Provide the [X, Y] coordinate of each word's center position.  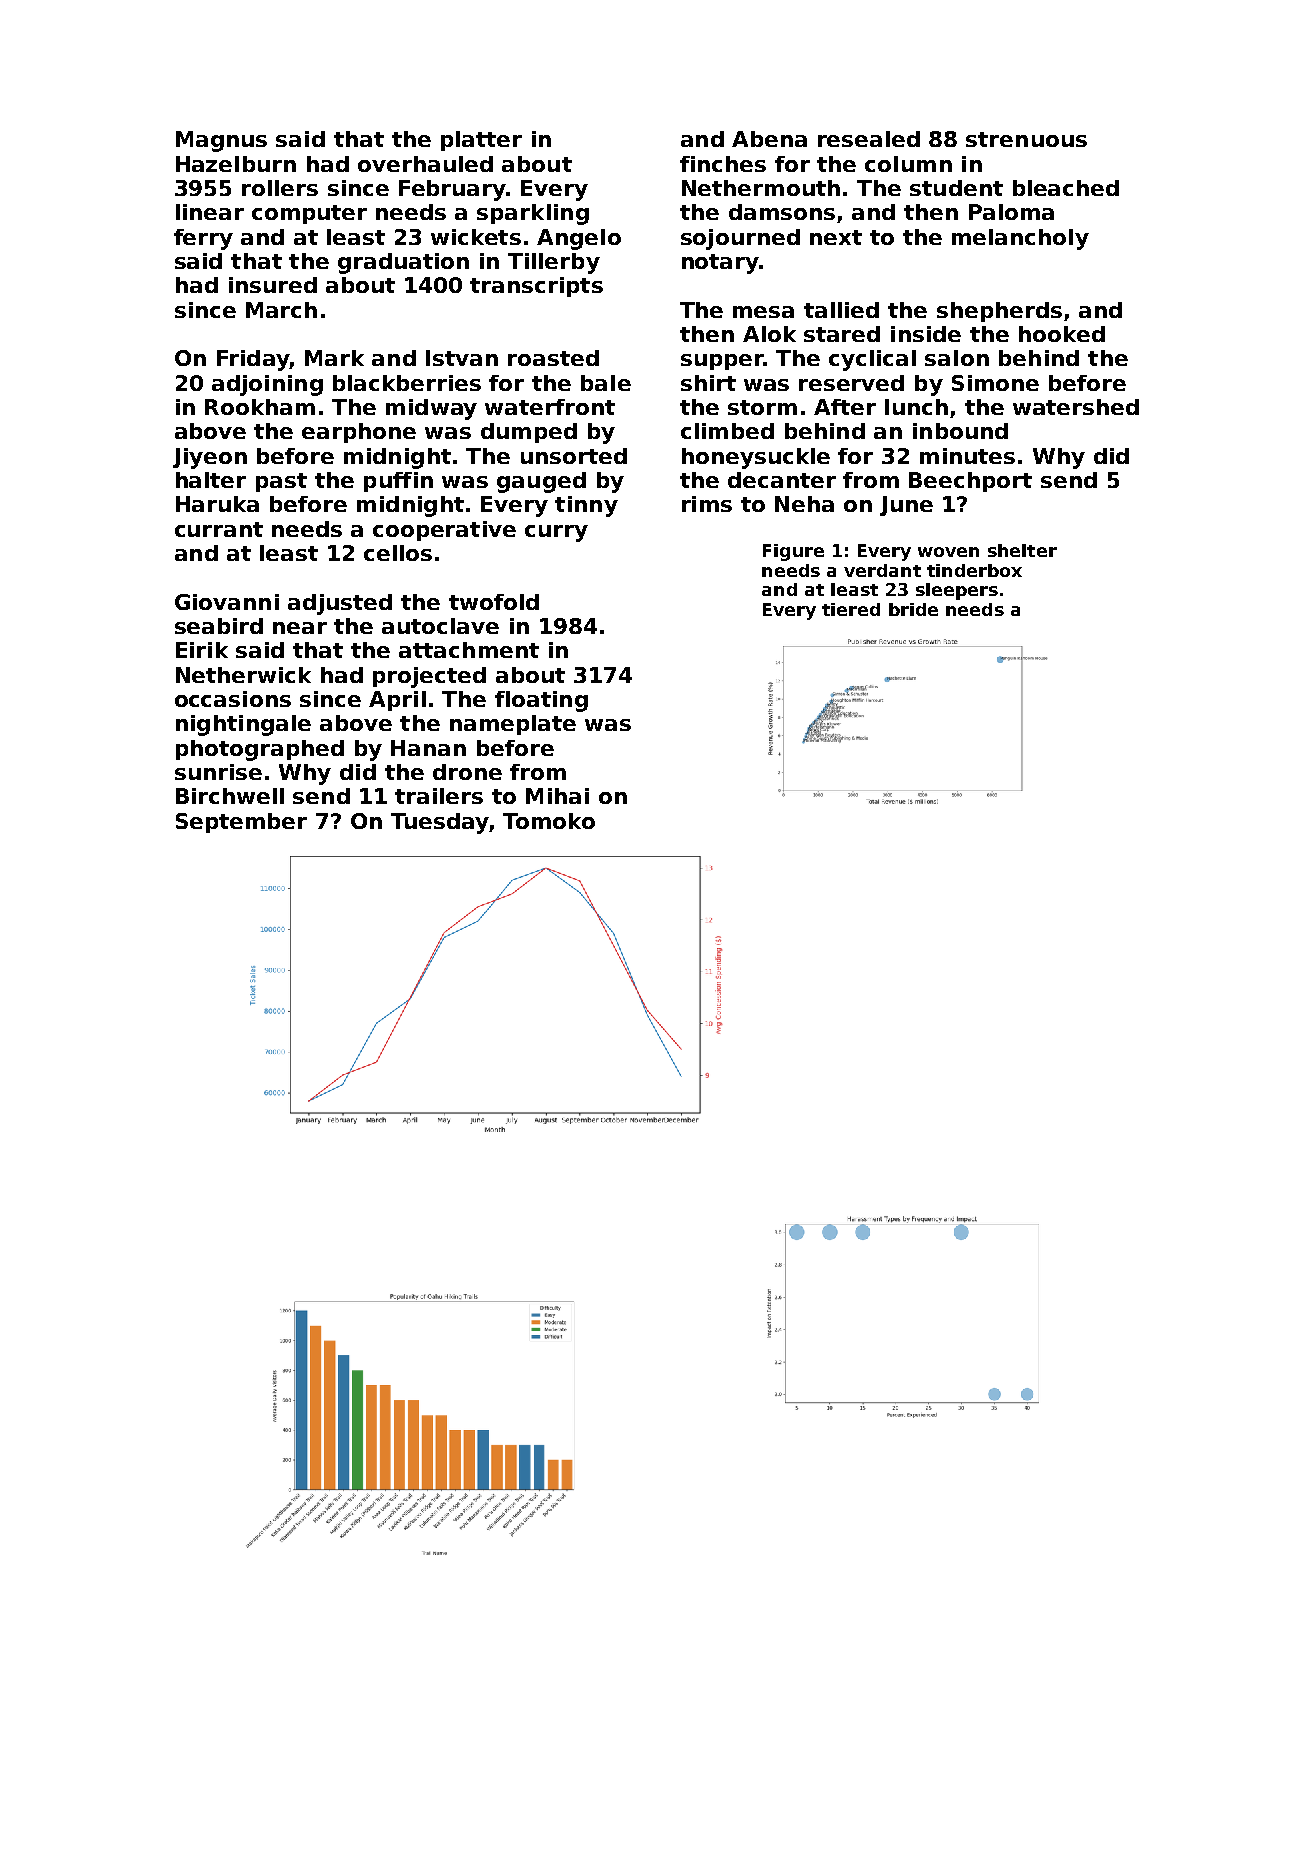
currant [219, 529]
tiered [851, 609]
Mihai [557, 796]
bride [913, 609]
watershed [1076, 407]
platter [481, 141]
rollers [280, 188]
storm [762, 407]
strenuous [1026, 139]
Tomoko [549, 821]
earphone [359, 433]
